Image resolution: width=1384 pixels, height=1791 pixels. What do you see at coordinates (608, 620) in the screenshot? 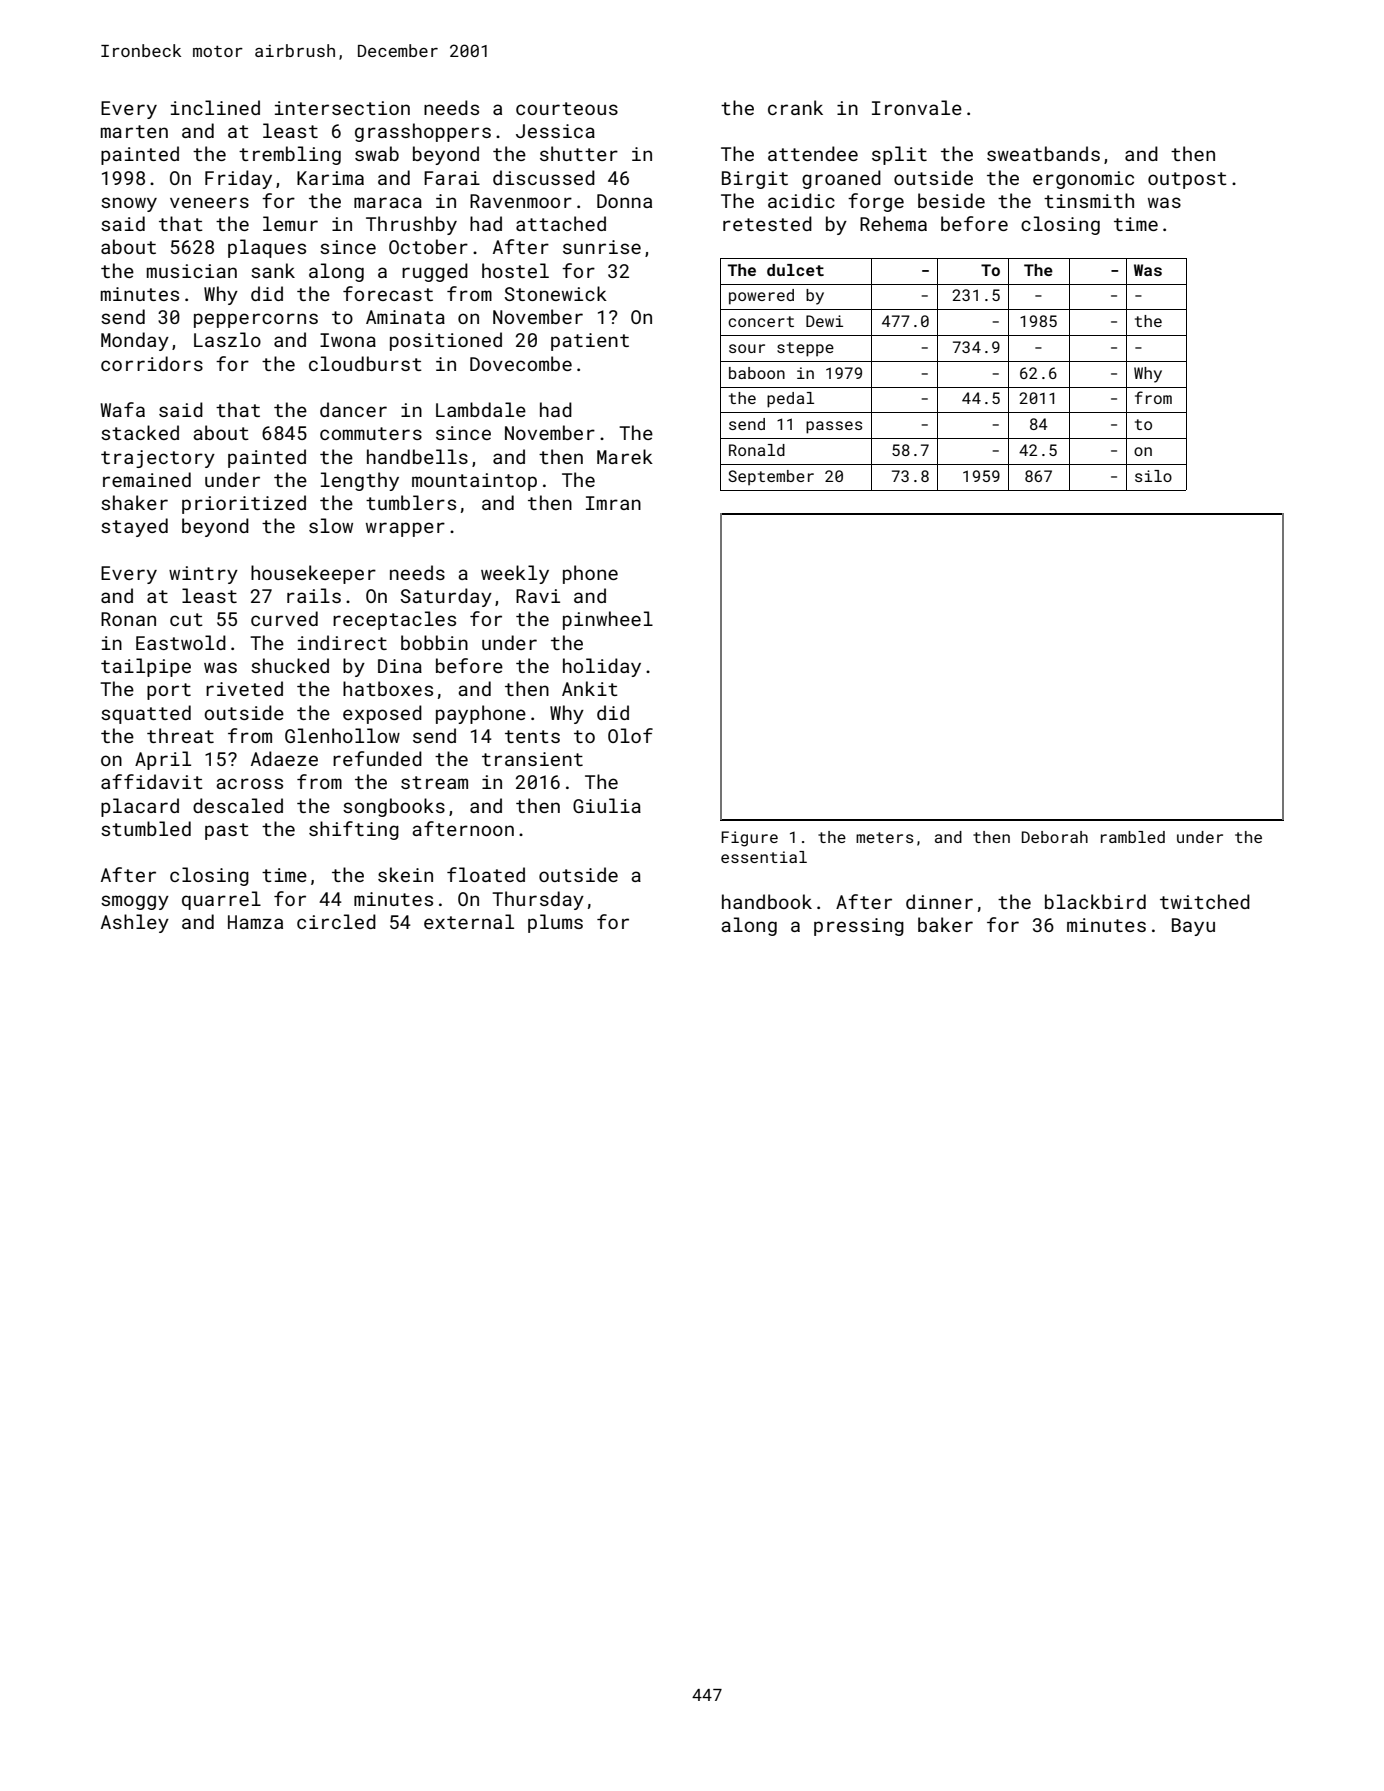
I see `pinwheel` at bounding box center [608, 620].
